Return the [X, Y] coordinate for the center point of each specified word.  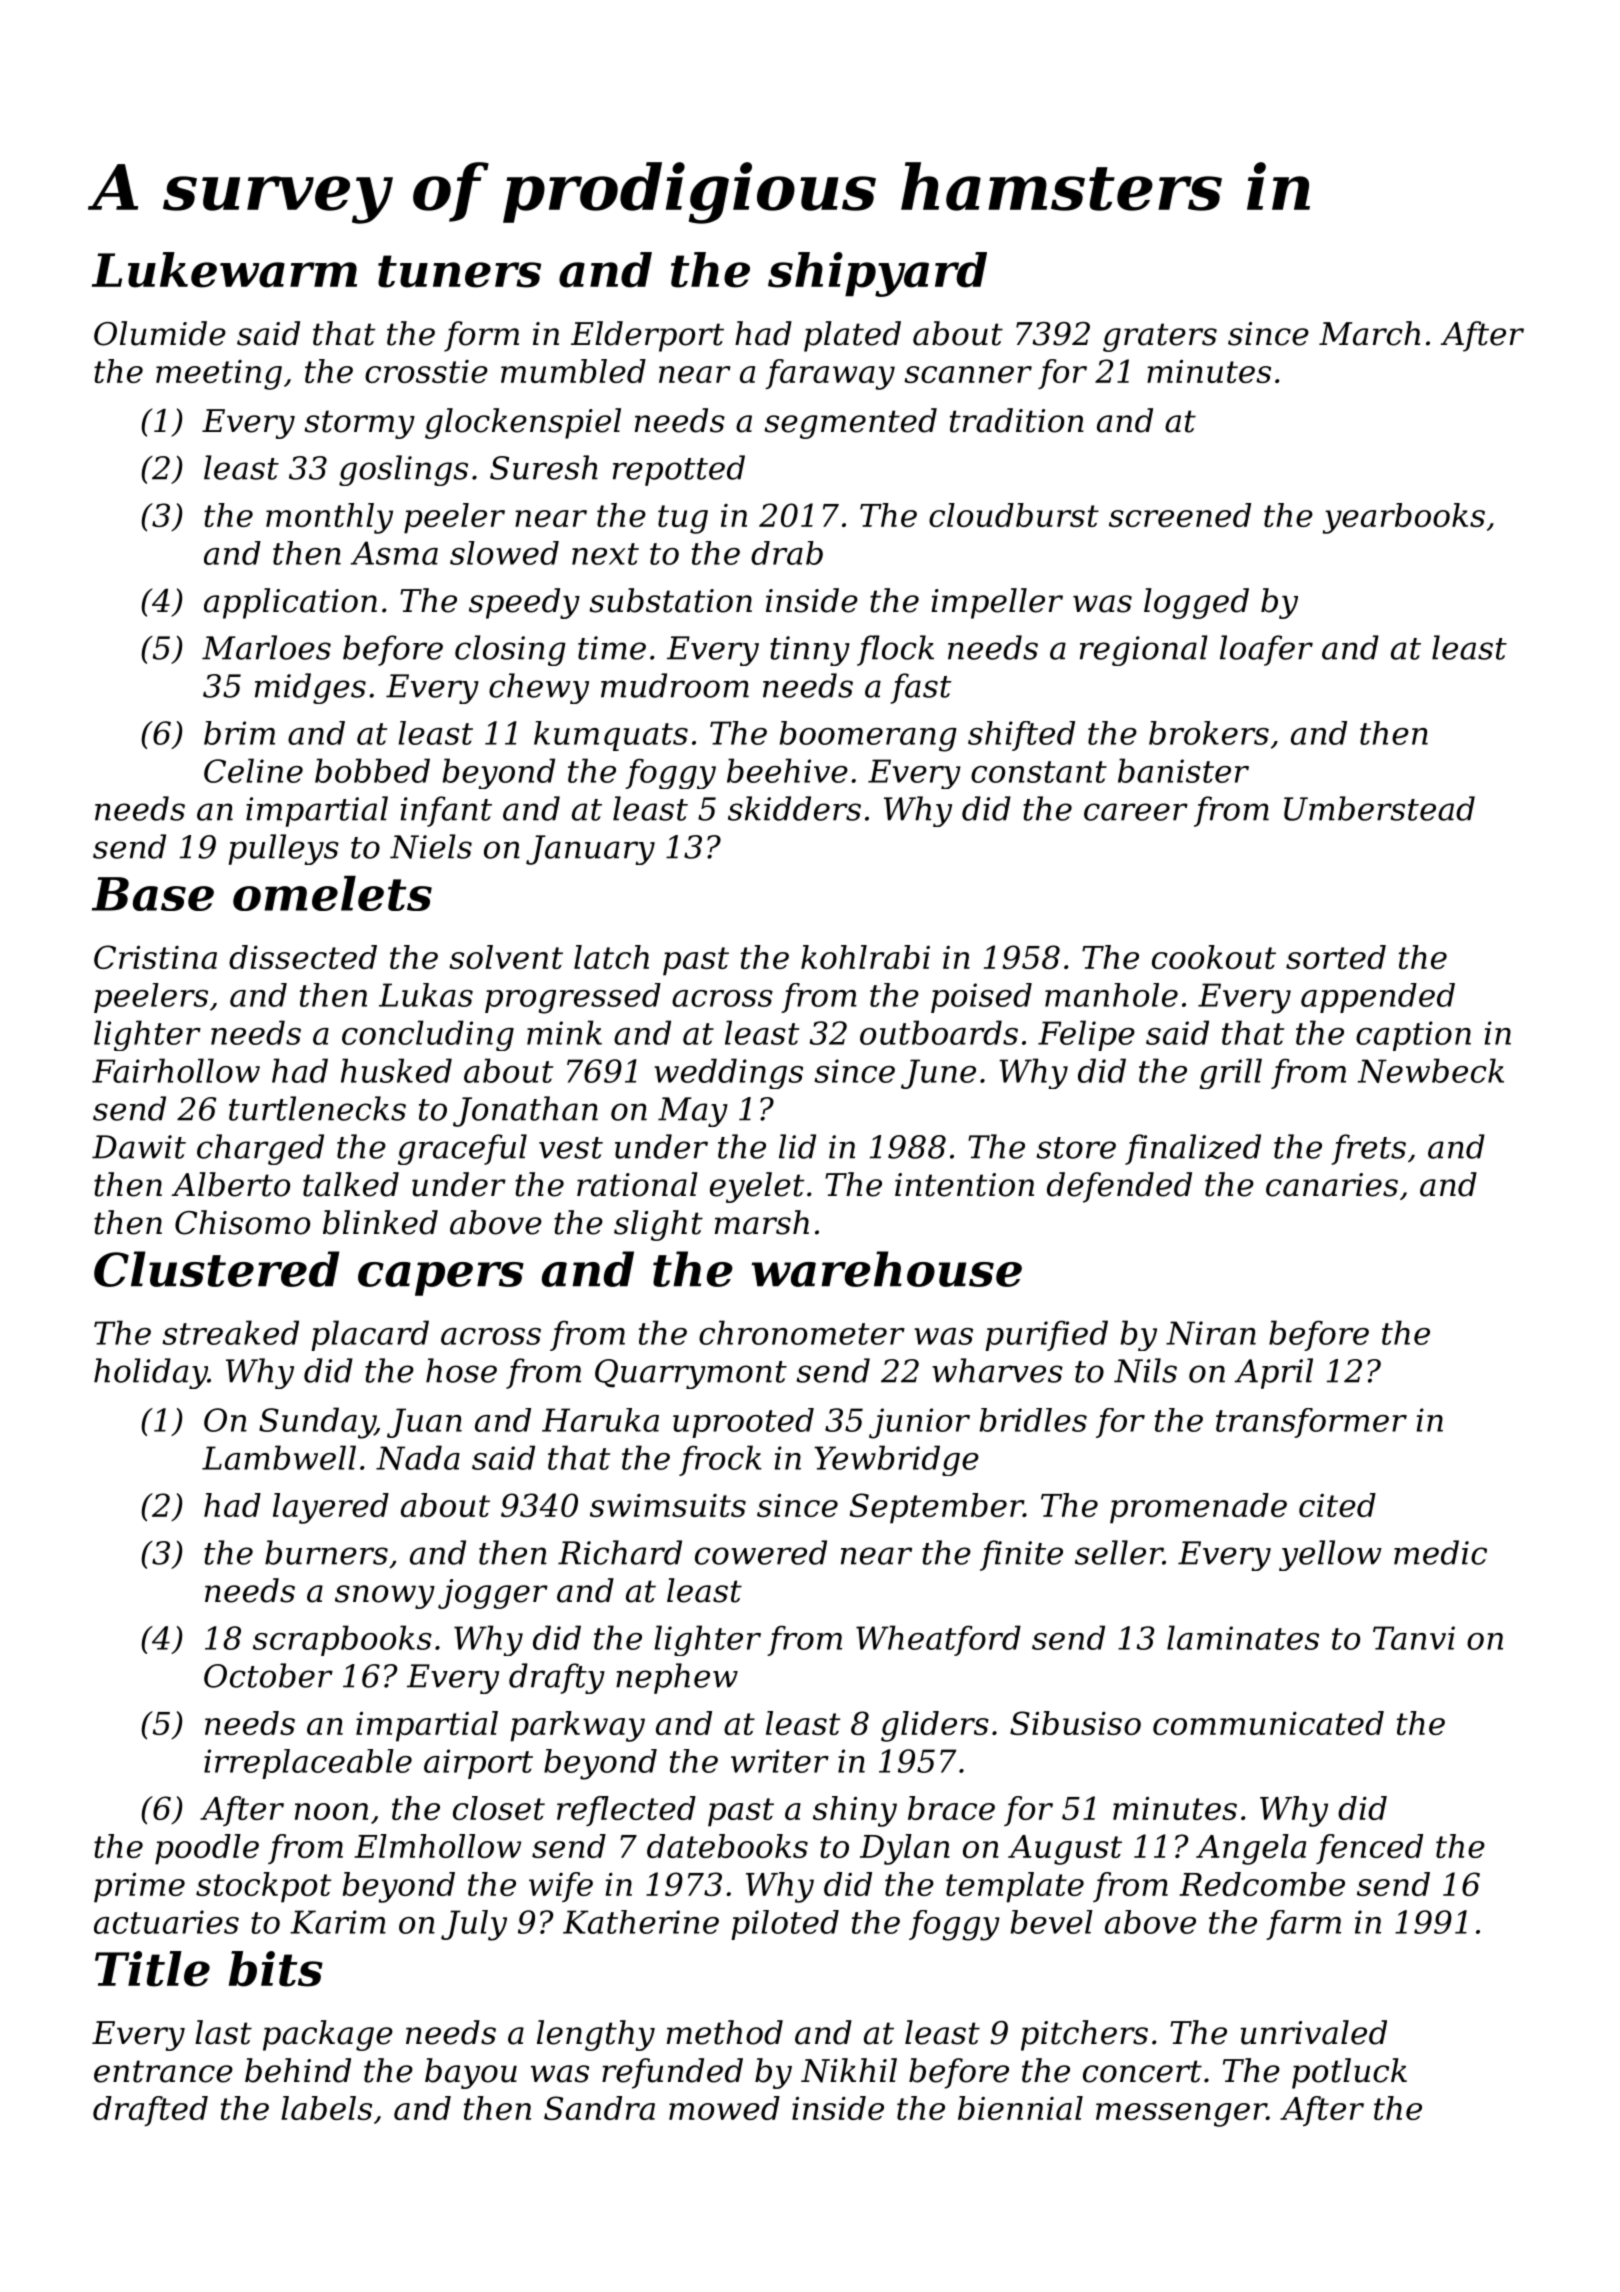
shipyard [877, 274]
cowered [761, 1552]
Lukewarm [224, 270]
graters [1160, 337]
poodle [207, 1849]
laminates [1243, 1637]
